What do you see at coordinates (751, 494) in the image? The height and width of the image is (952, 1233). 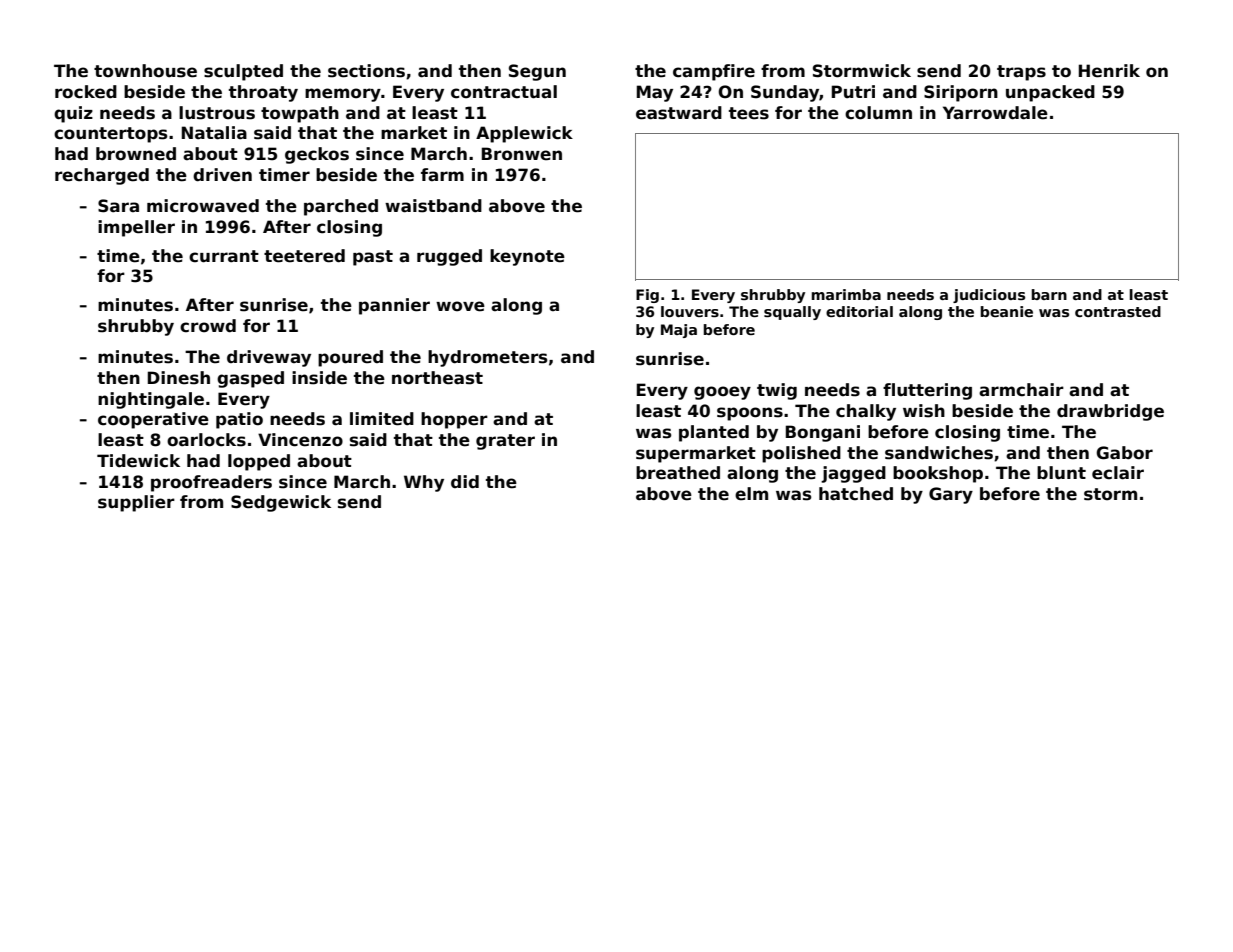 I see `elm` at bounding box center [751, 494].
